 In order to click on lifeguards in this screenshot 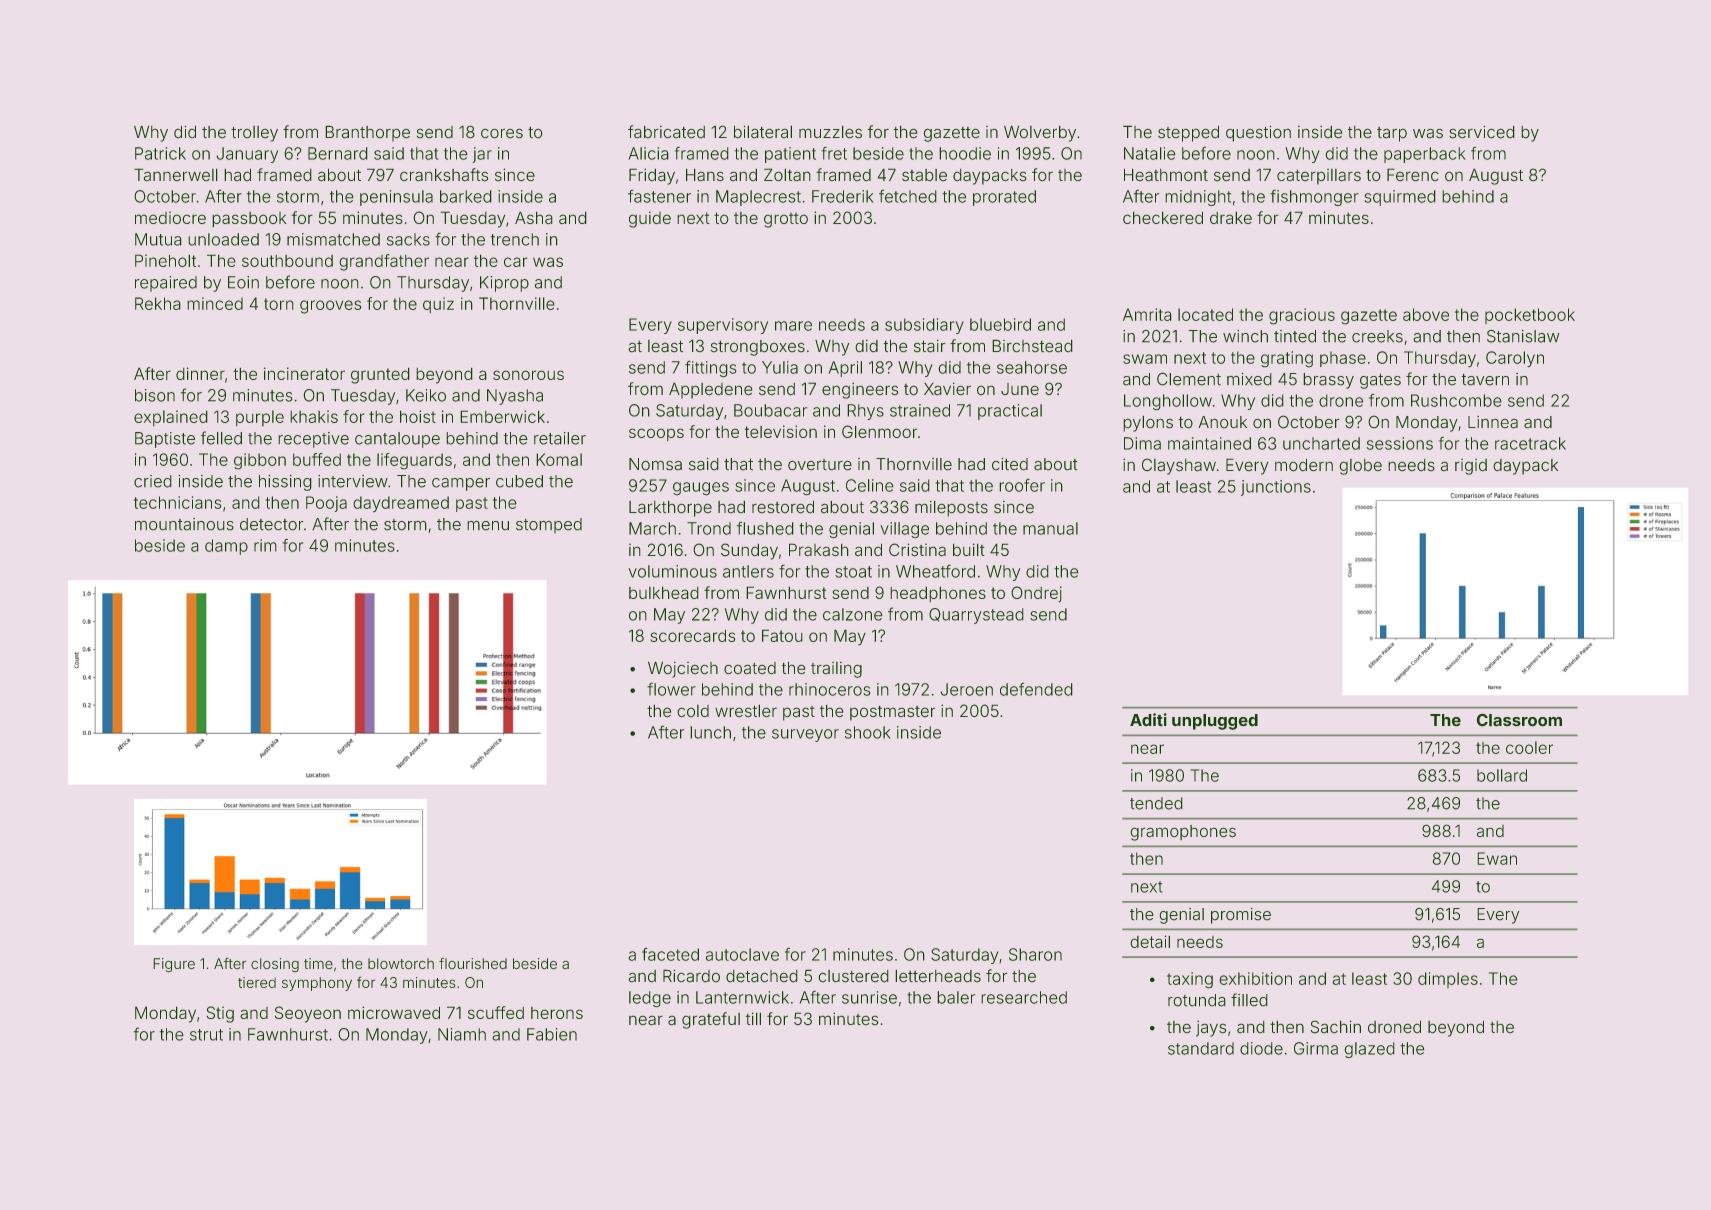, I will do `click(414, 461)`.
